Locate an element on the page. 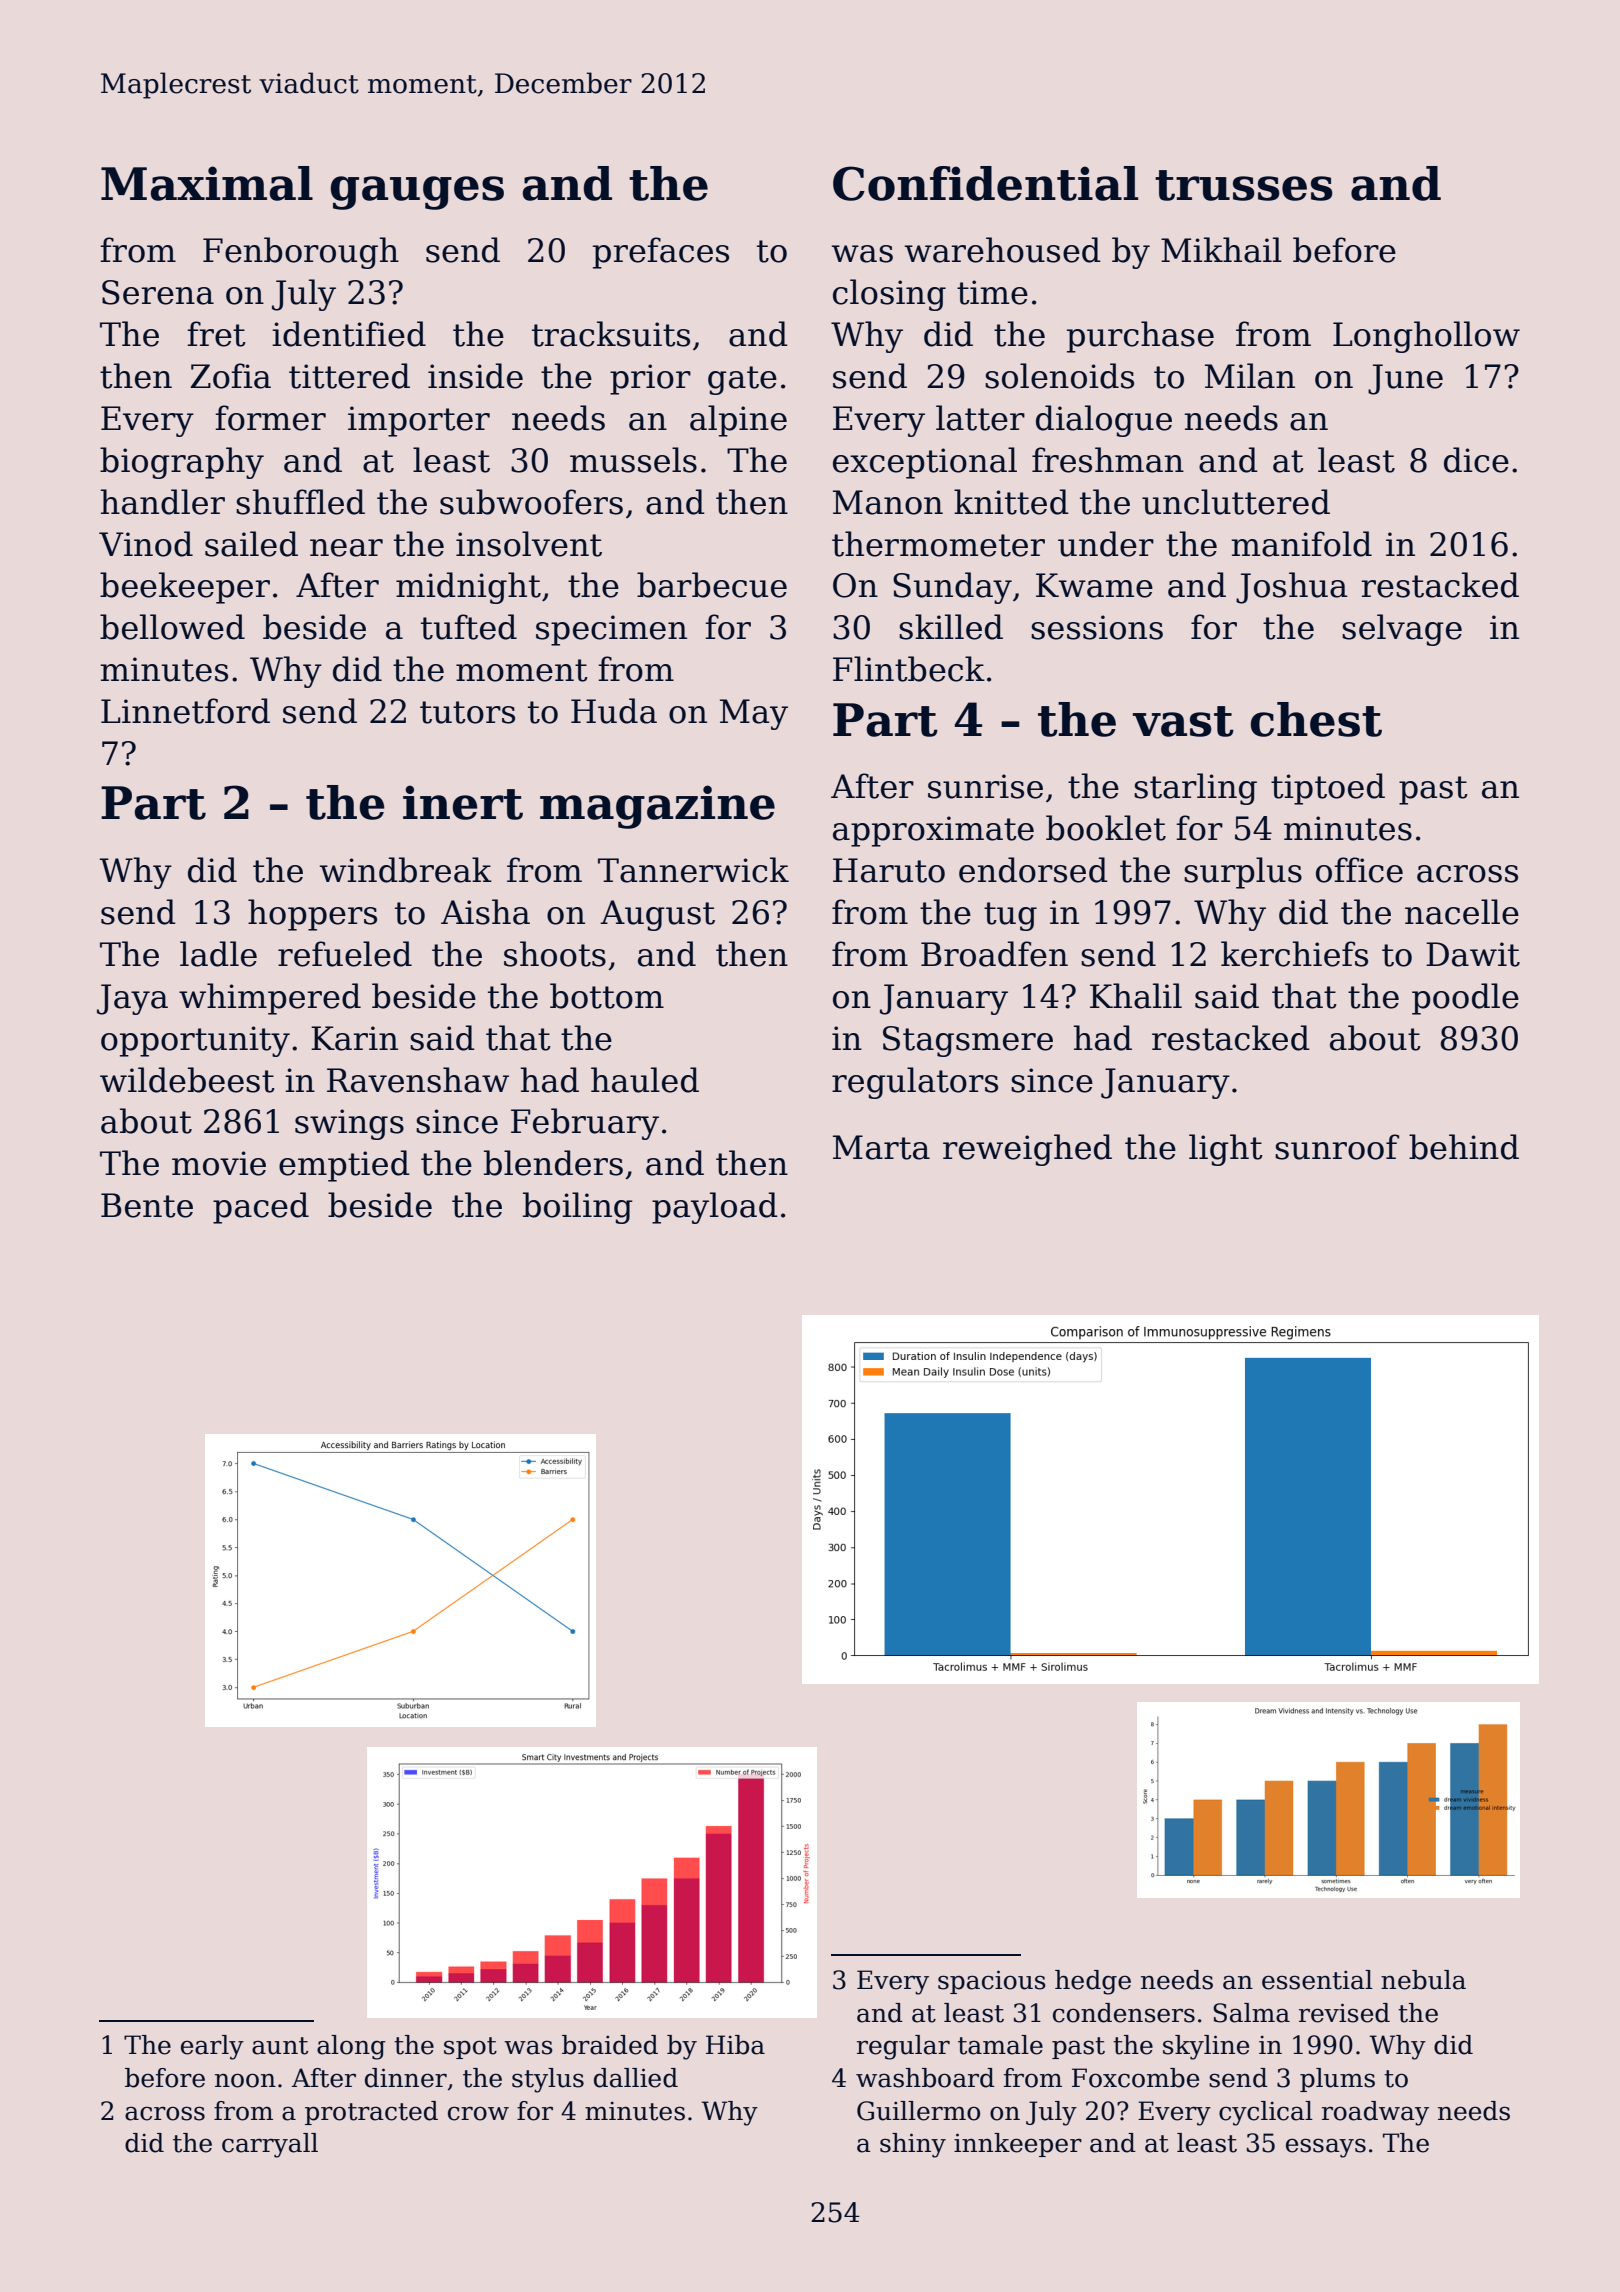 This image has height=2292, width=1620. manifold is located at coordinates (1301, 544).
